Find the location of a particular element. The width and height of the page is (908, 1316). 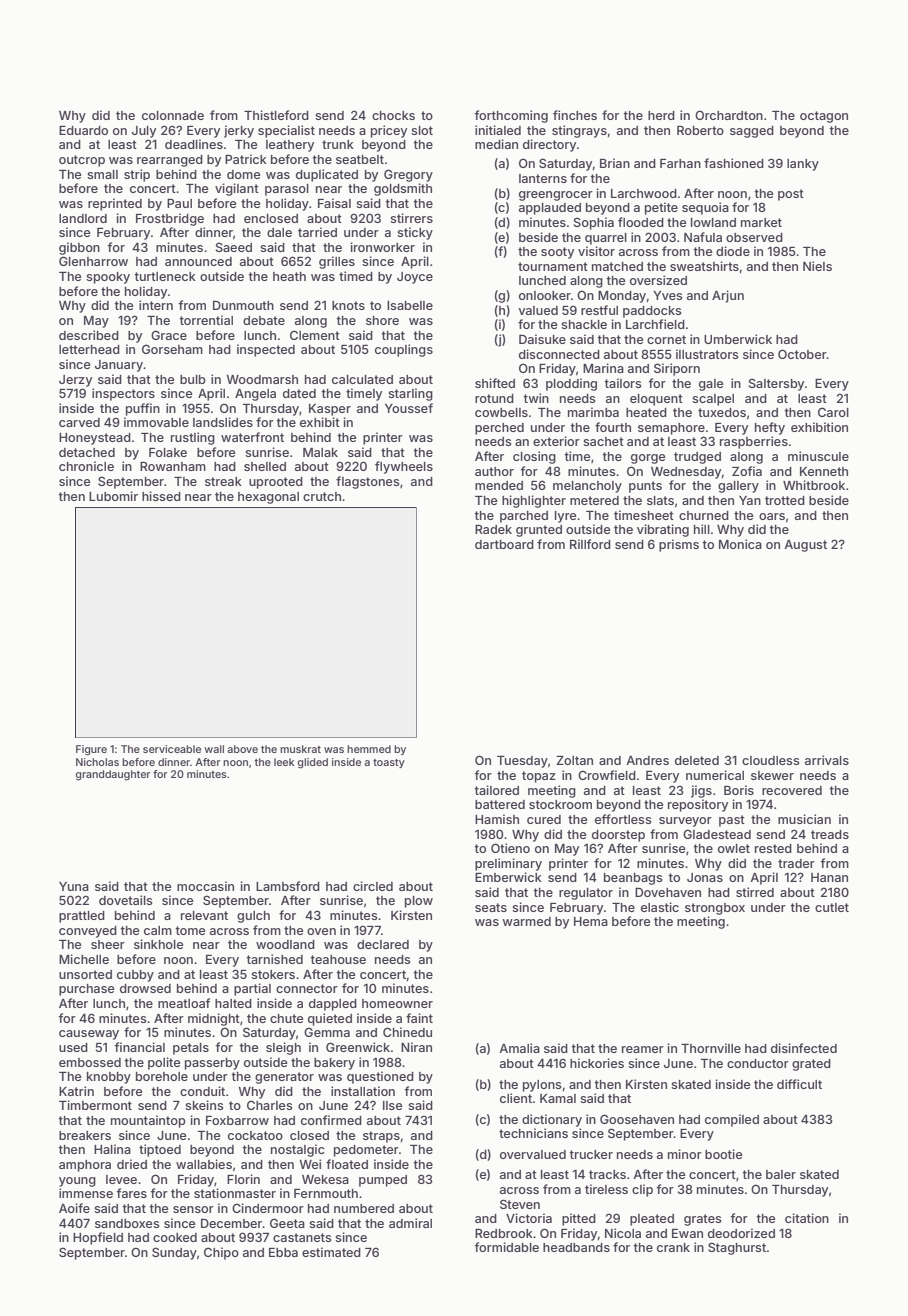

breakers is located at coordinates (85, 1135).
